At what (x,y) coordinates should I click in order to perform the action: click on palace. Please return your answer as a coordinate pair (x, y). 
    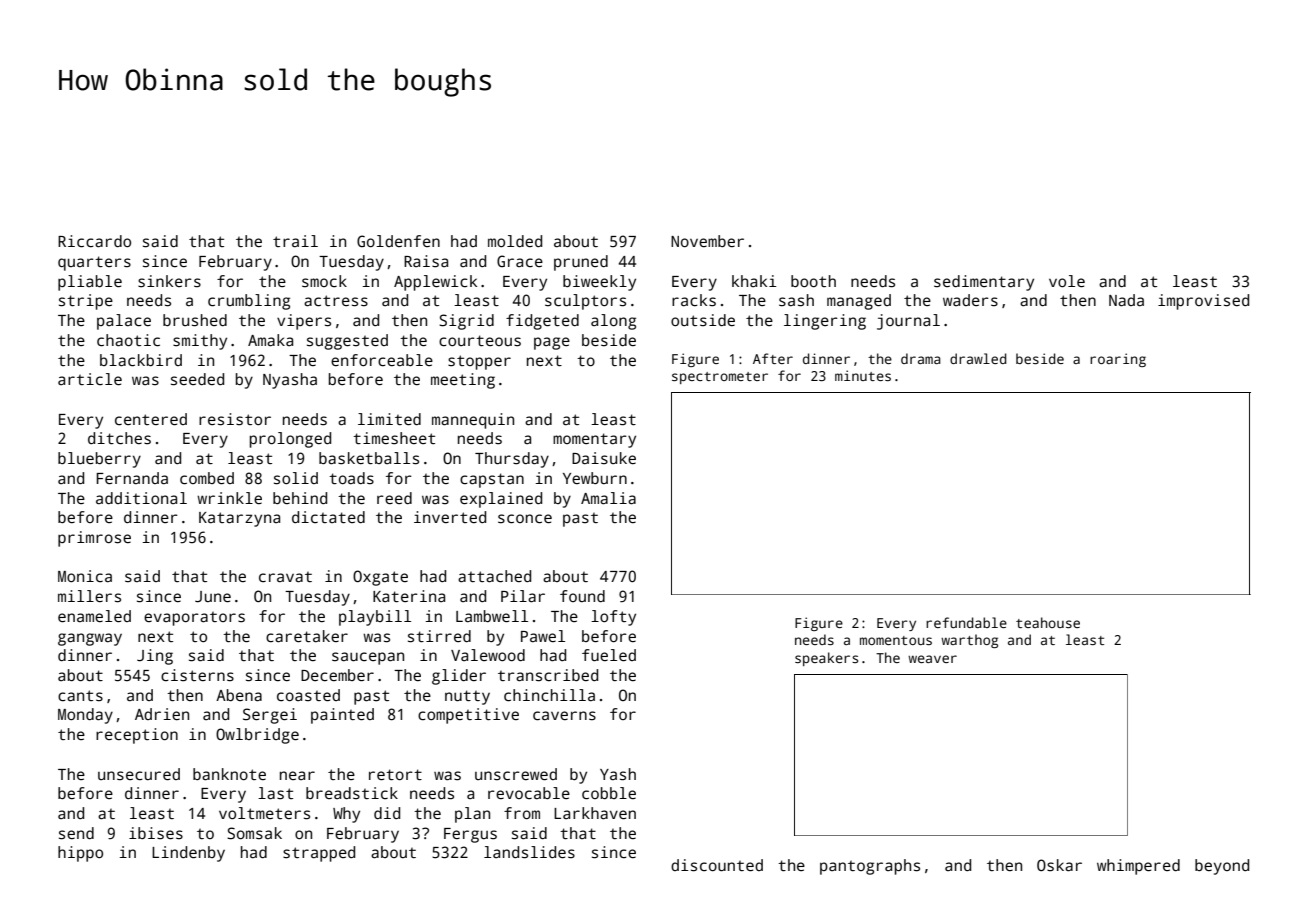
    Looking at the image, I should click on (124, 322).
